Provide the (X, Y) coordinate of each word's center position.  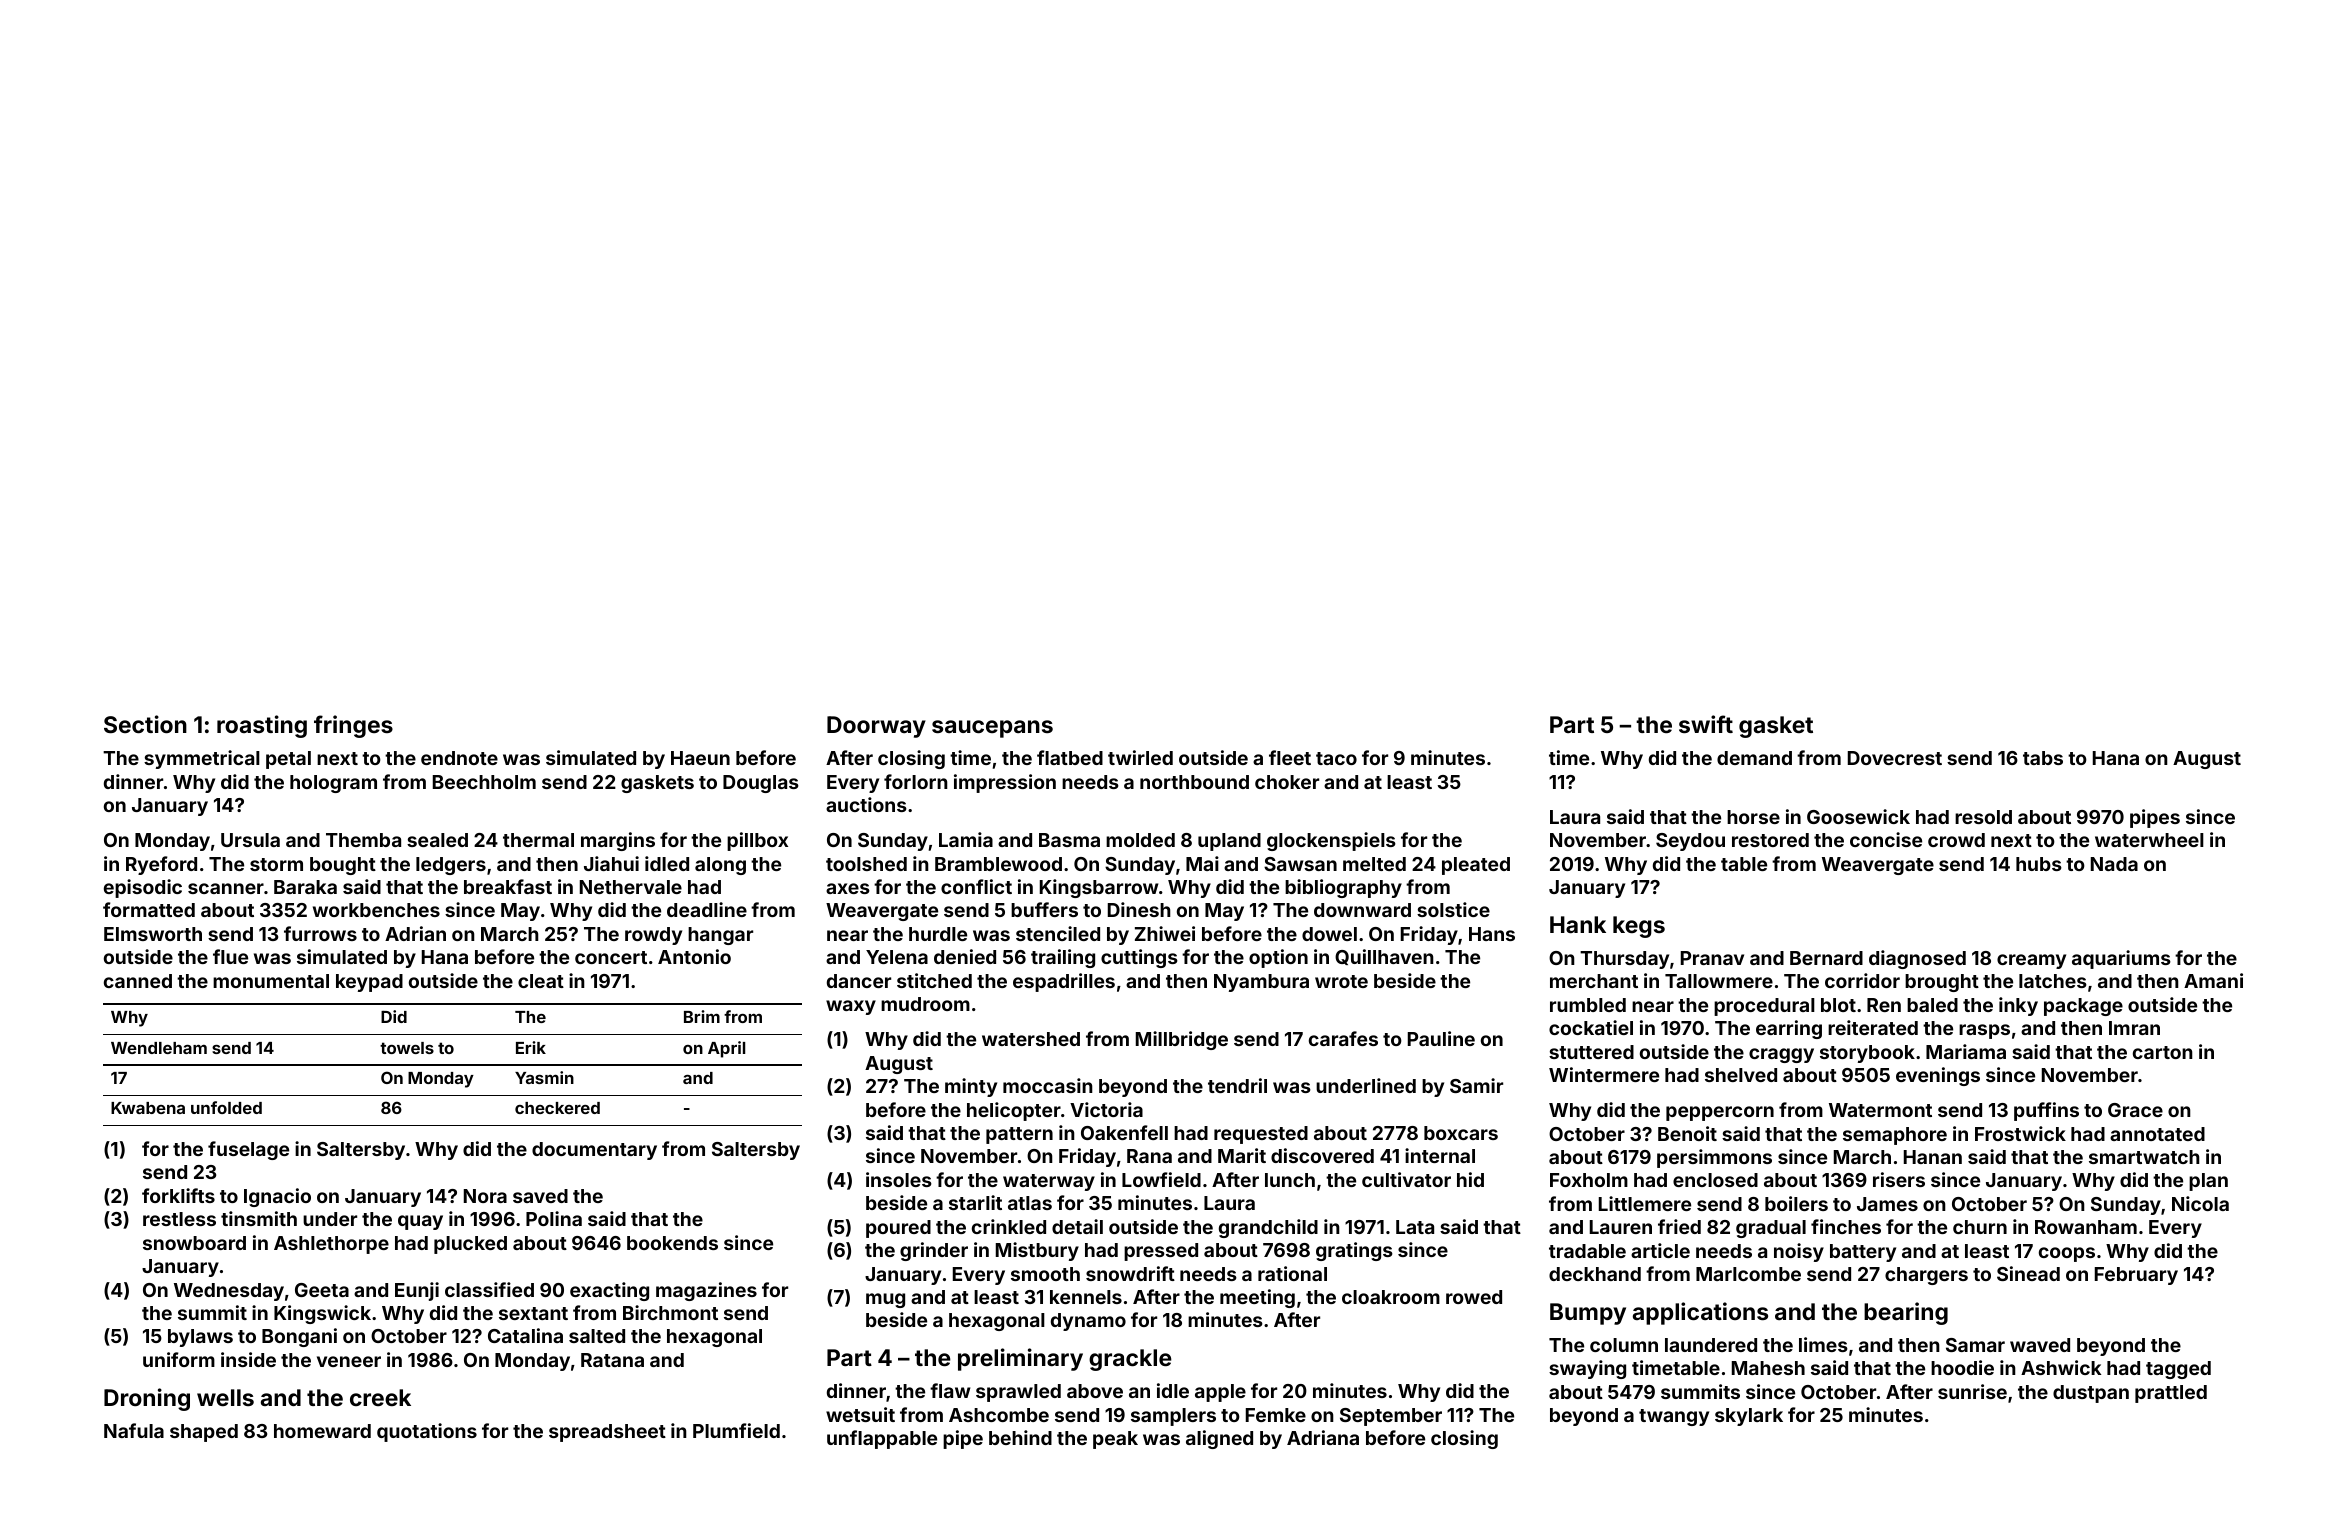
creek (380, 1397)
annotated (2157, 1134)
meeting (1257, 1298)
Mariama (1966, 1051)
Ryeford (161, 865)
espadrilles (1064, 982)
